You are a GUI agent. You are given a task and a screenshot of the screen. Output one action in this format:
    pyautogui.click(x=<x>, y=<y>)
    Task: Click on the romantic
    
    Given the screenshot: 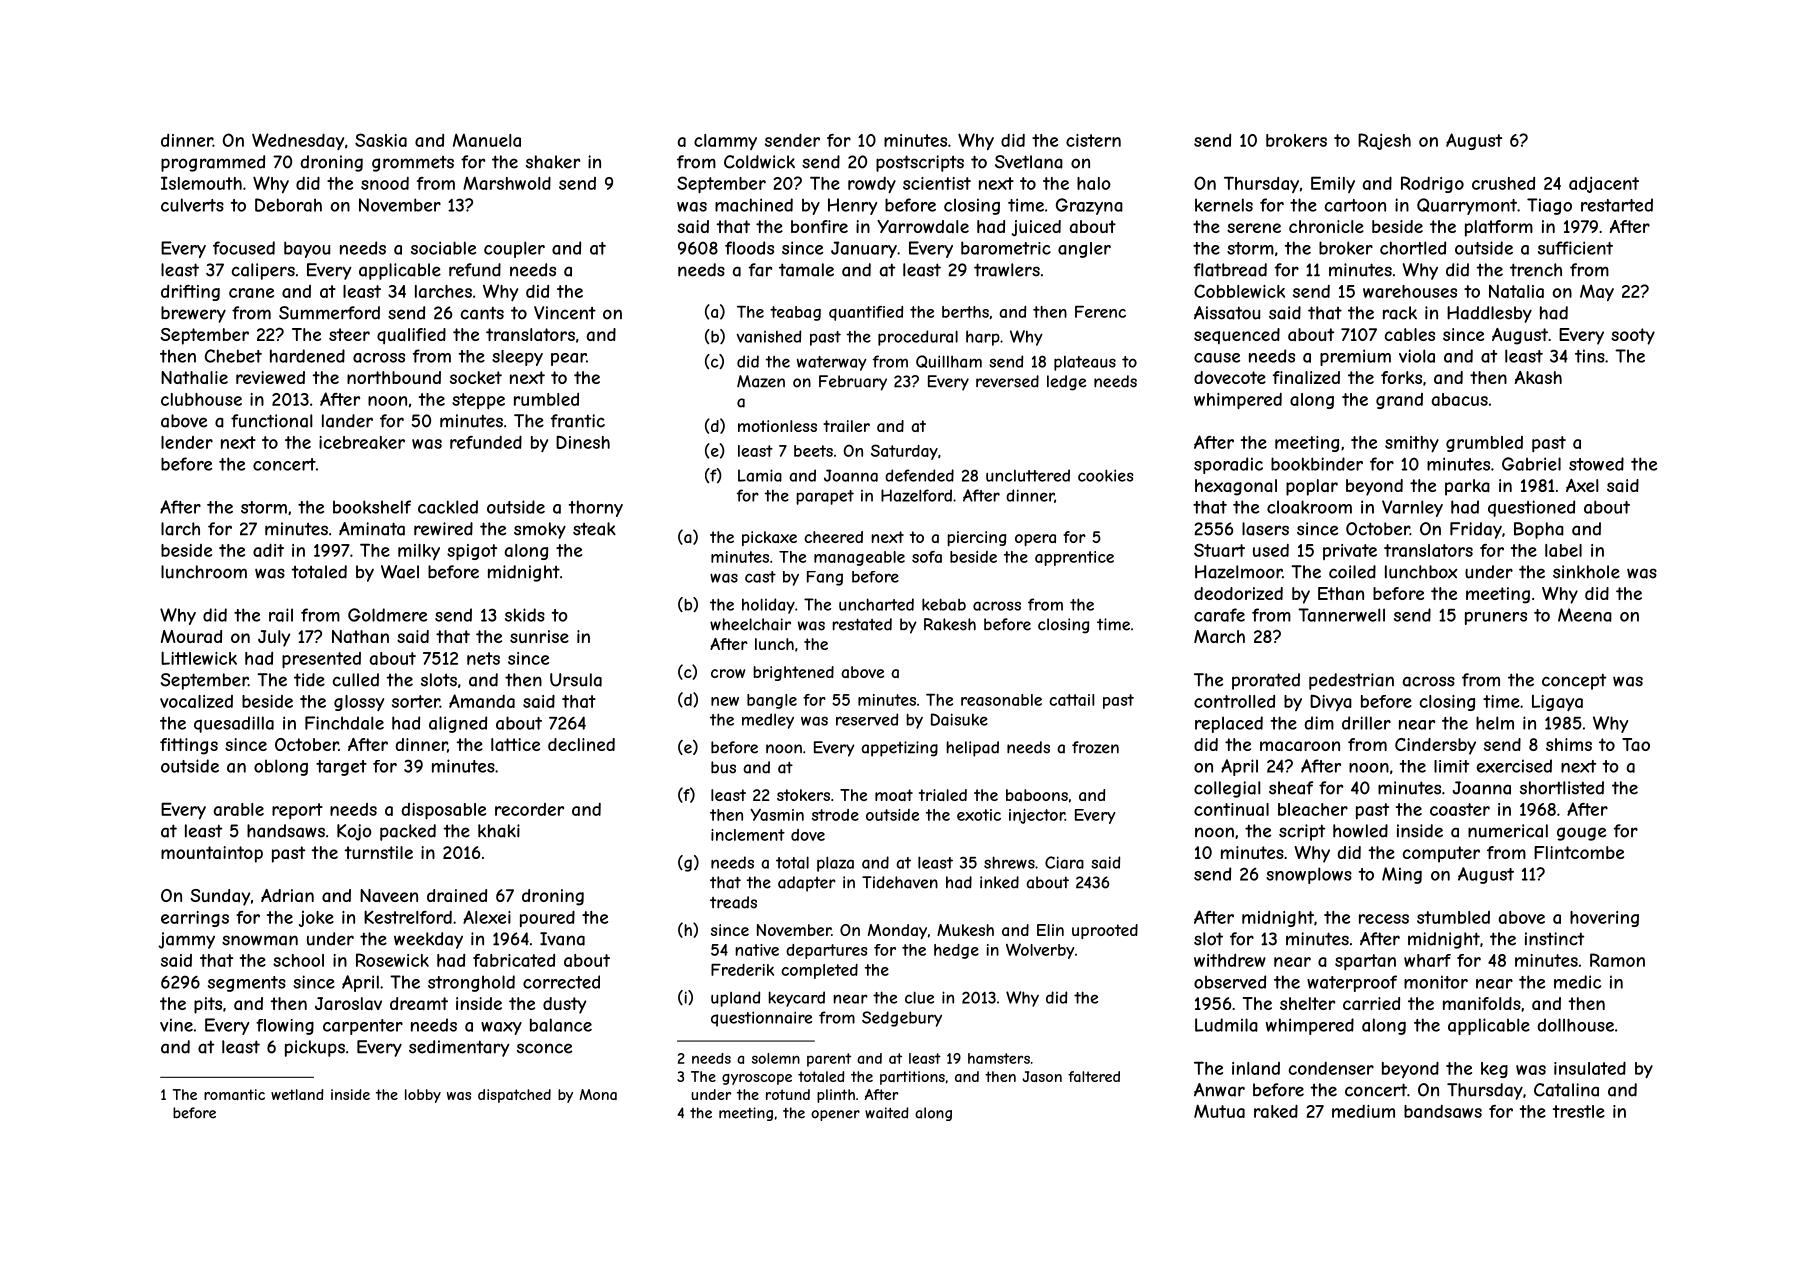 What is the action you would take?
    pyautogui.click(x=234, y=1094)
